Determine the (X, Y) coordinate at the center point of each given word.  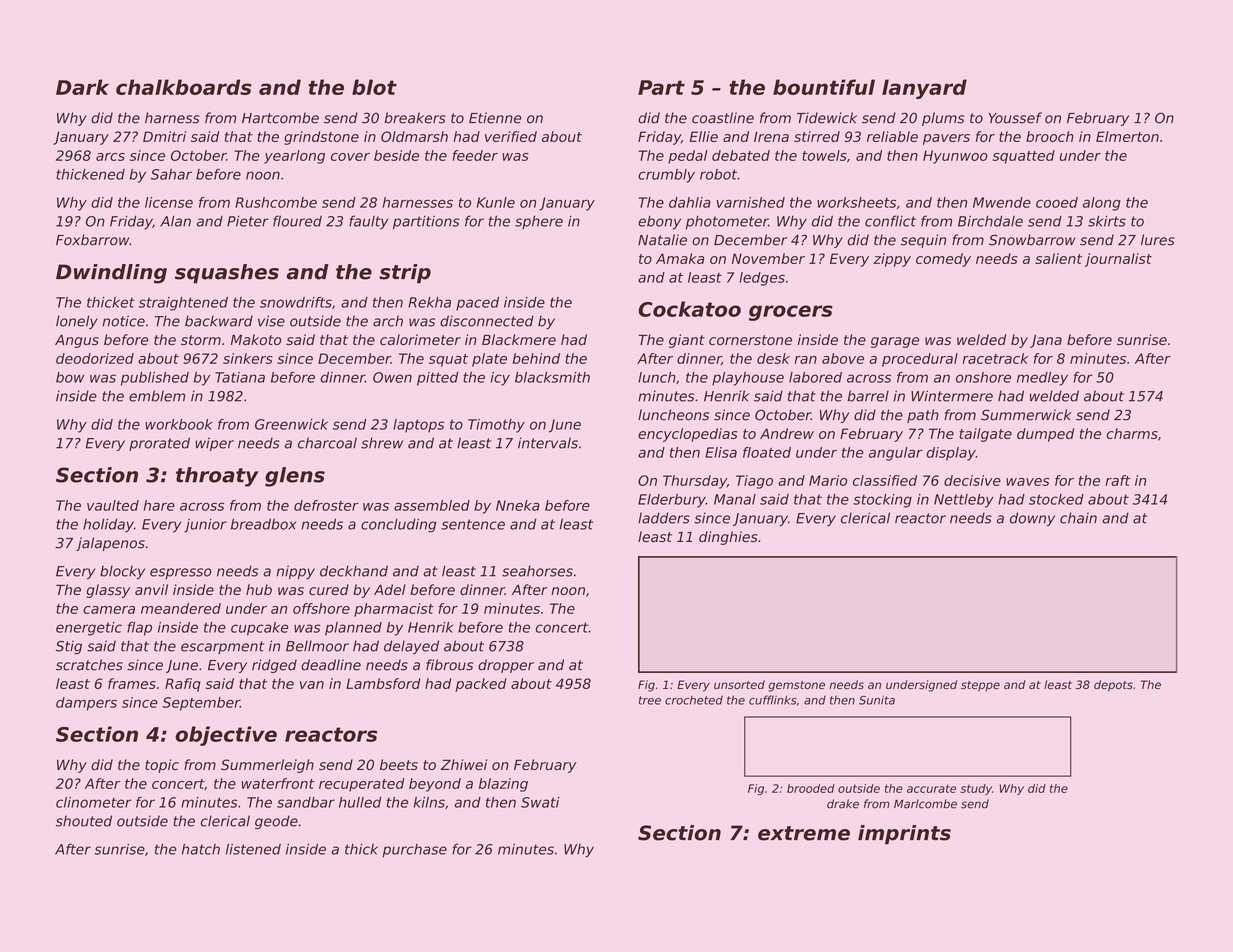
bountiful (824, 87)
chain (1078, 518)
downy (1032, 519)
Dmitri (164, 136)
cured (329, 590)
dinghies (728, 538)
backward (219, 321)
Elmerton (1127, 136)
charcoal (327, 443)
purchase (414, 851)
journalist (1118, 260)
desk (773, 358)
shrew (382, 443)
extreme (804, 833)
